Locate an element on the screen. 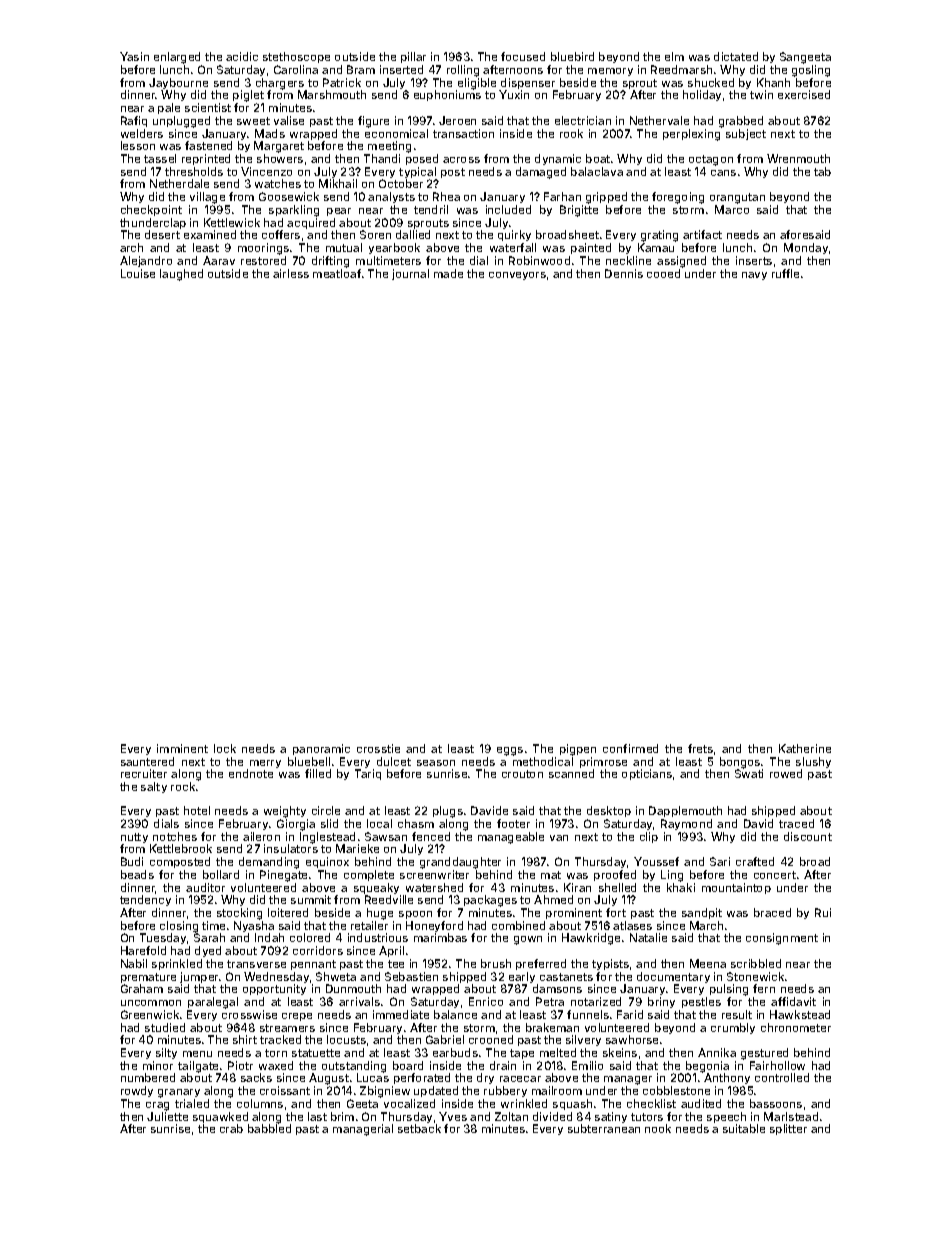  inserted is located at coordinates (401, 69).
